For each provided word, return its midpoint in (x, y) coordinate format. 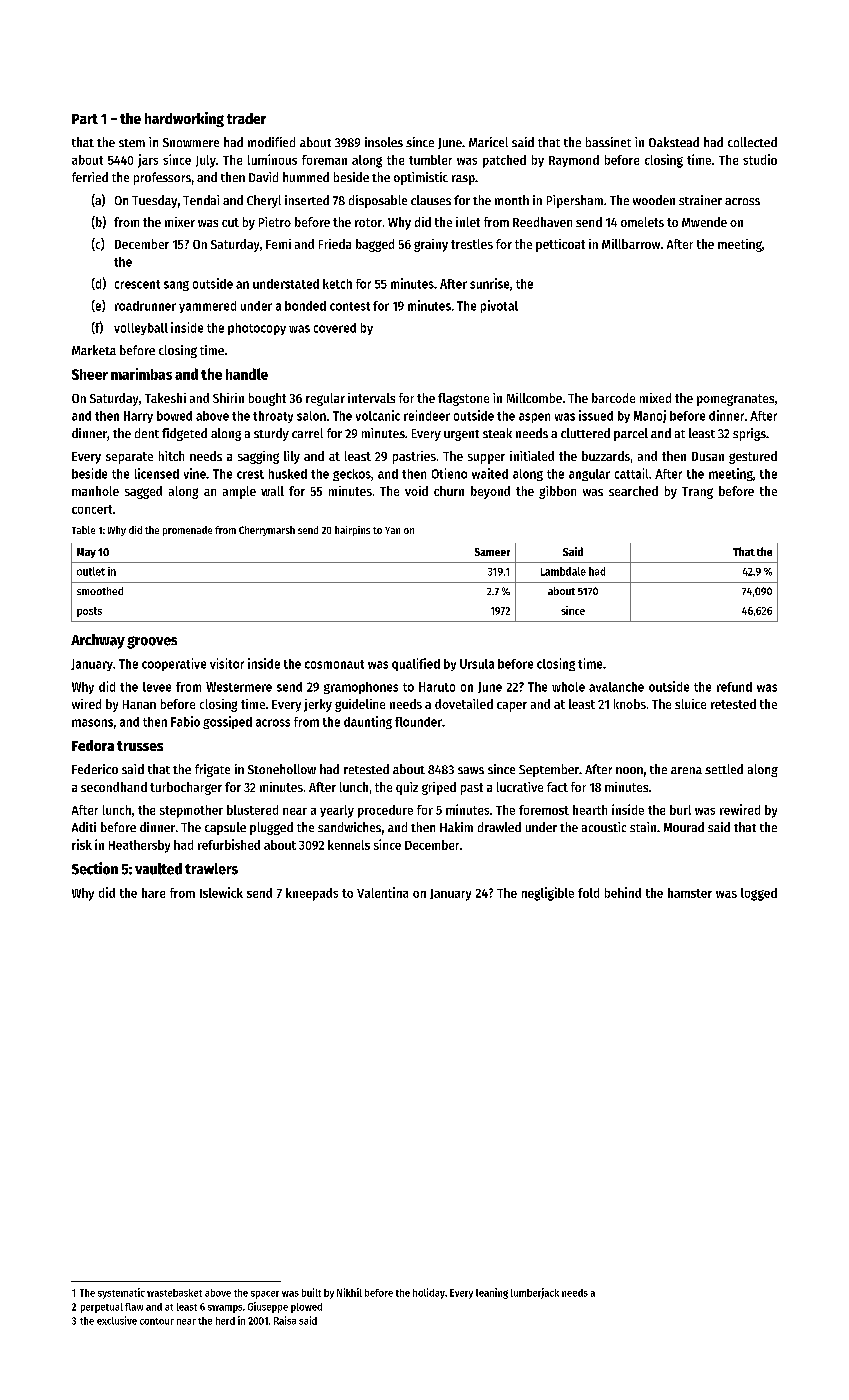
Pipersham (575, 201)
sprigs (749, 434)
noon (629, 770)
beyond (490, 492)
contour (157, 1321)
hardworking (184, 119)
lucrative (520, 787)
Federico (95, 769)
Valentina (382, 892)
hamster (690, 893)
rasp (463, 180)
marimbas (141, 374)
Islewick (221, 892)
